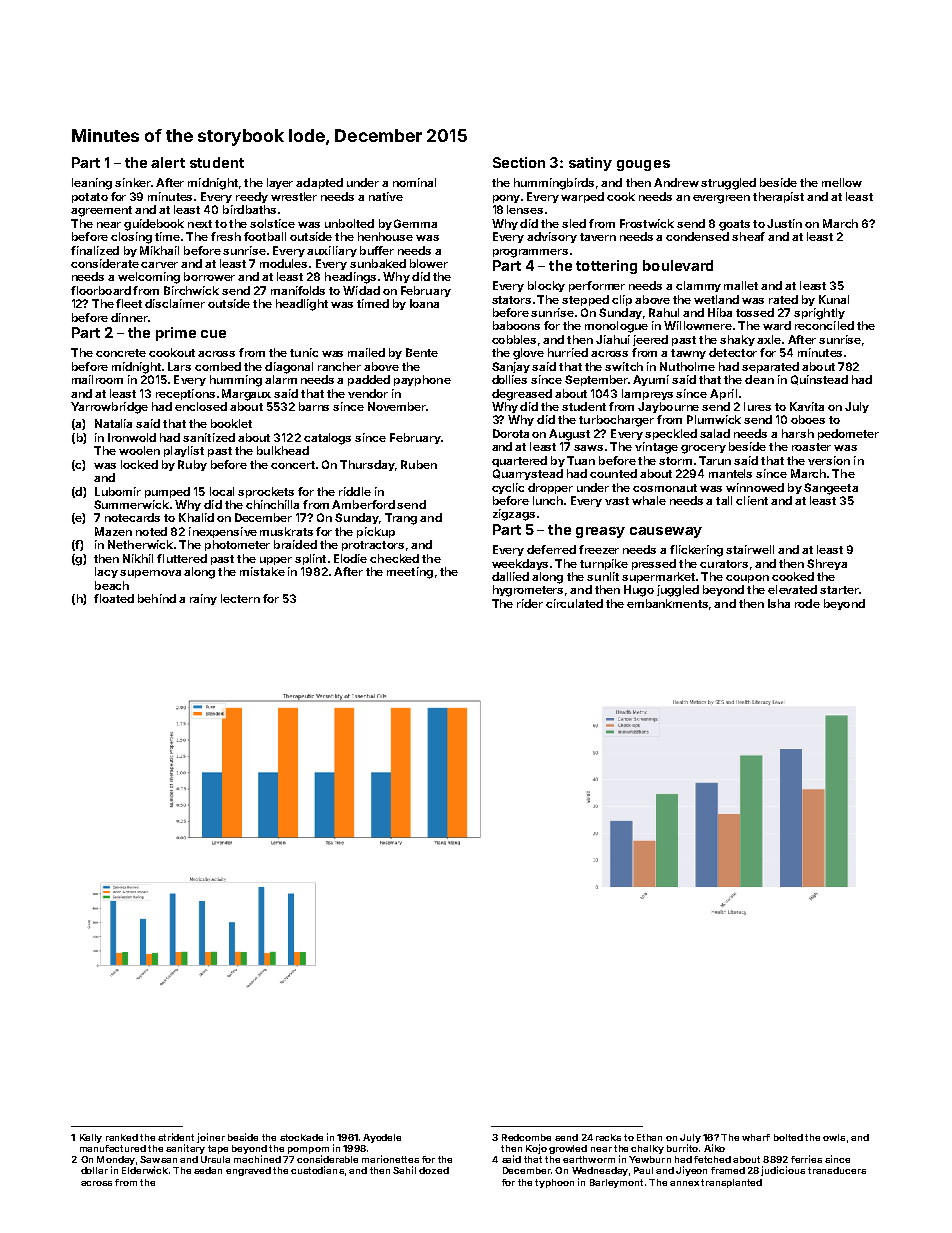 The image size is (952, 1233). What do you see at coordinates (419, 464) in the screenshot?
I see `Ruben` at bounding box center [419, 464].
